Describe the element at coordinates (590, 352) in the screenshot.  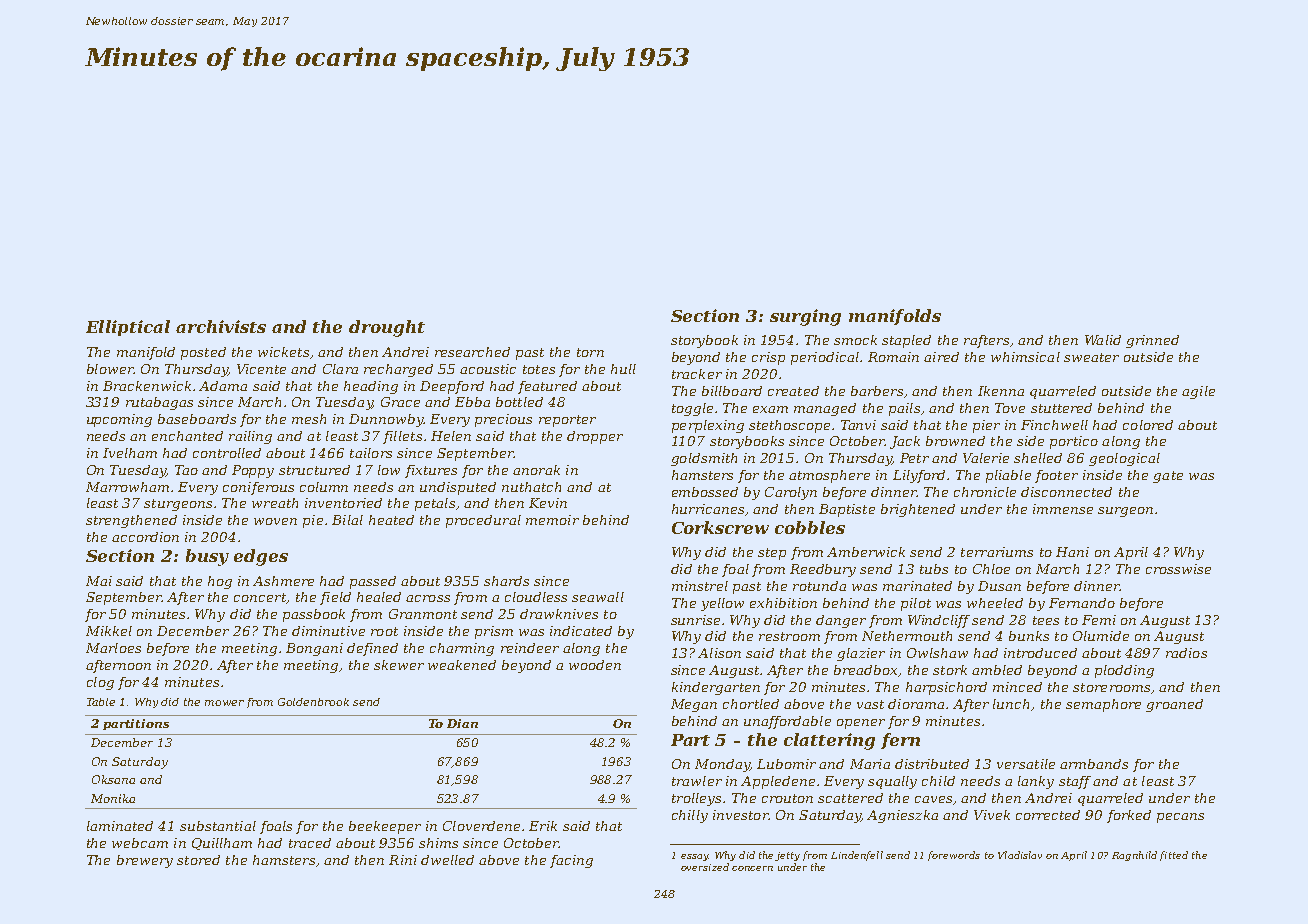
I see `torn` at that location.
